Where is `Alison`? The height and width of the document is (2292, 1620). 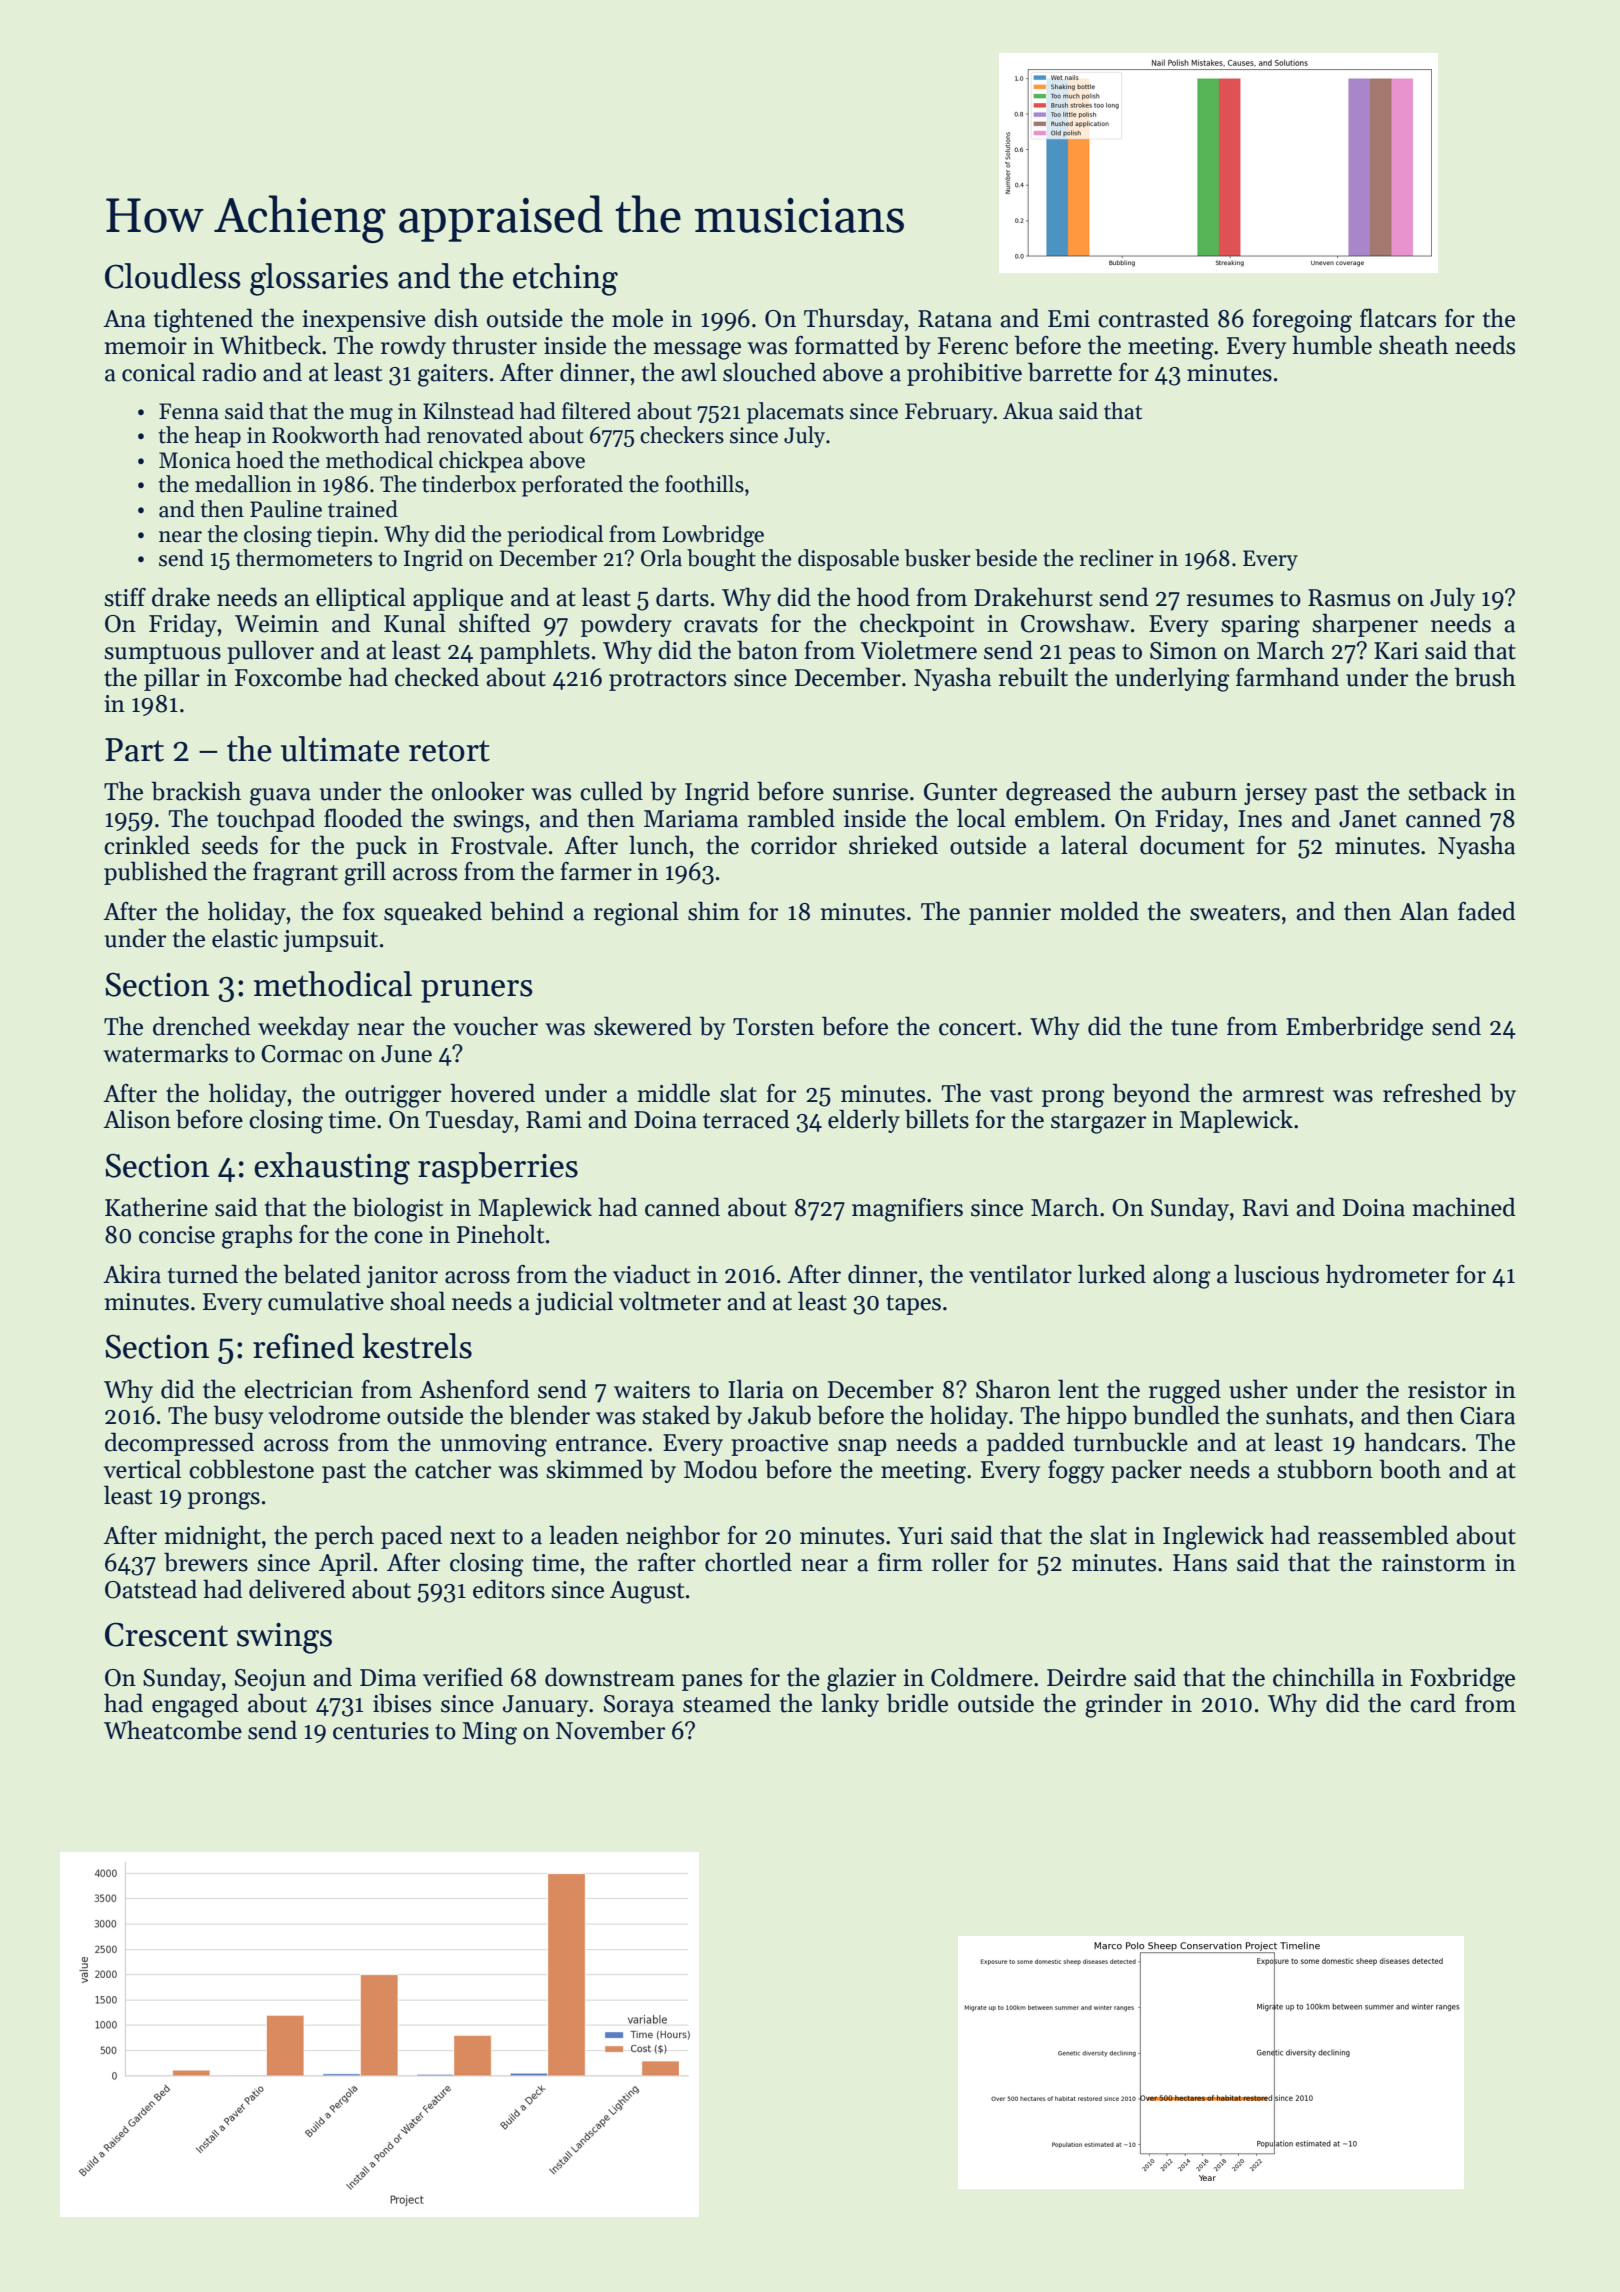
Alison is located at coordinates (137, 1119).
